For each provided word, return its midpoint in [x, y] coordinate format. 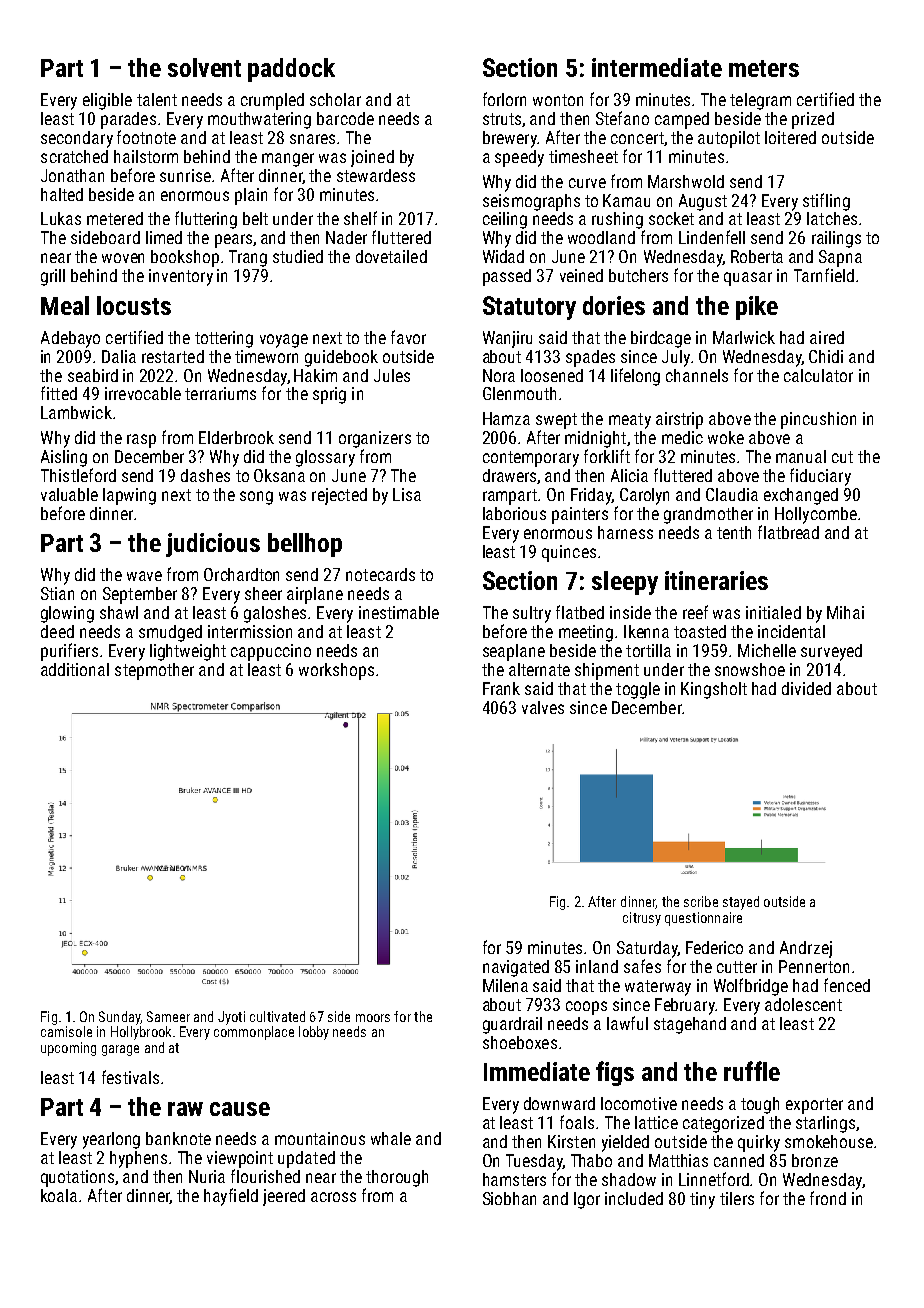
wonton [558, 100]
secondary [77, 139]
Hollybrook [141, 1033]
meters [764, 68]
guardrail [512, 1025]
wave [144, 576]
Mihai [845, 612]
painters [580, 515]
